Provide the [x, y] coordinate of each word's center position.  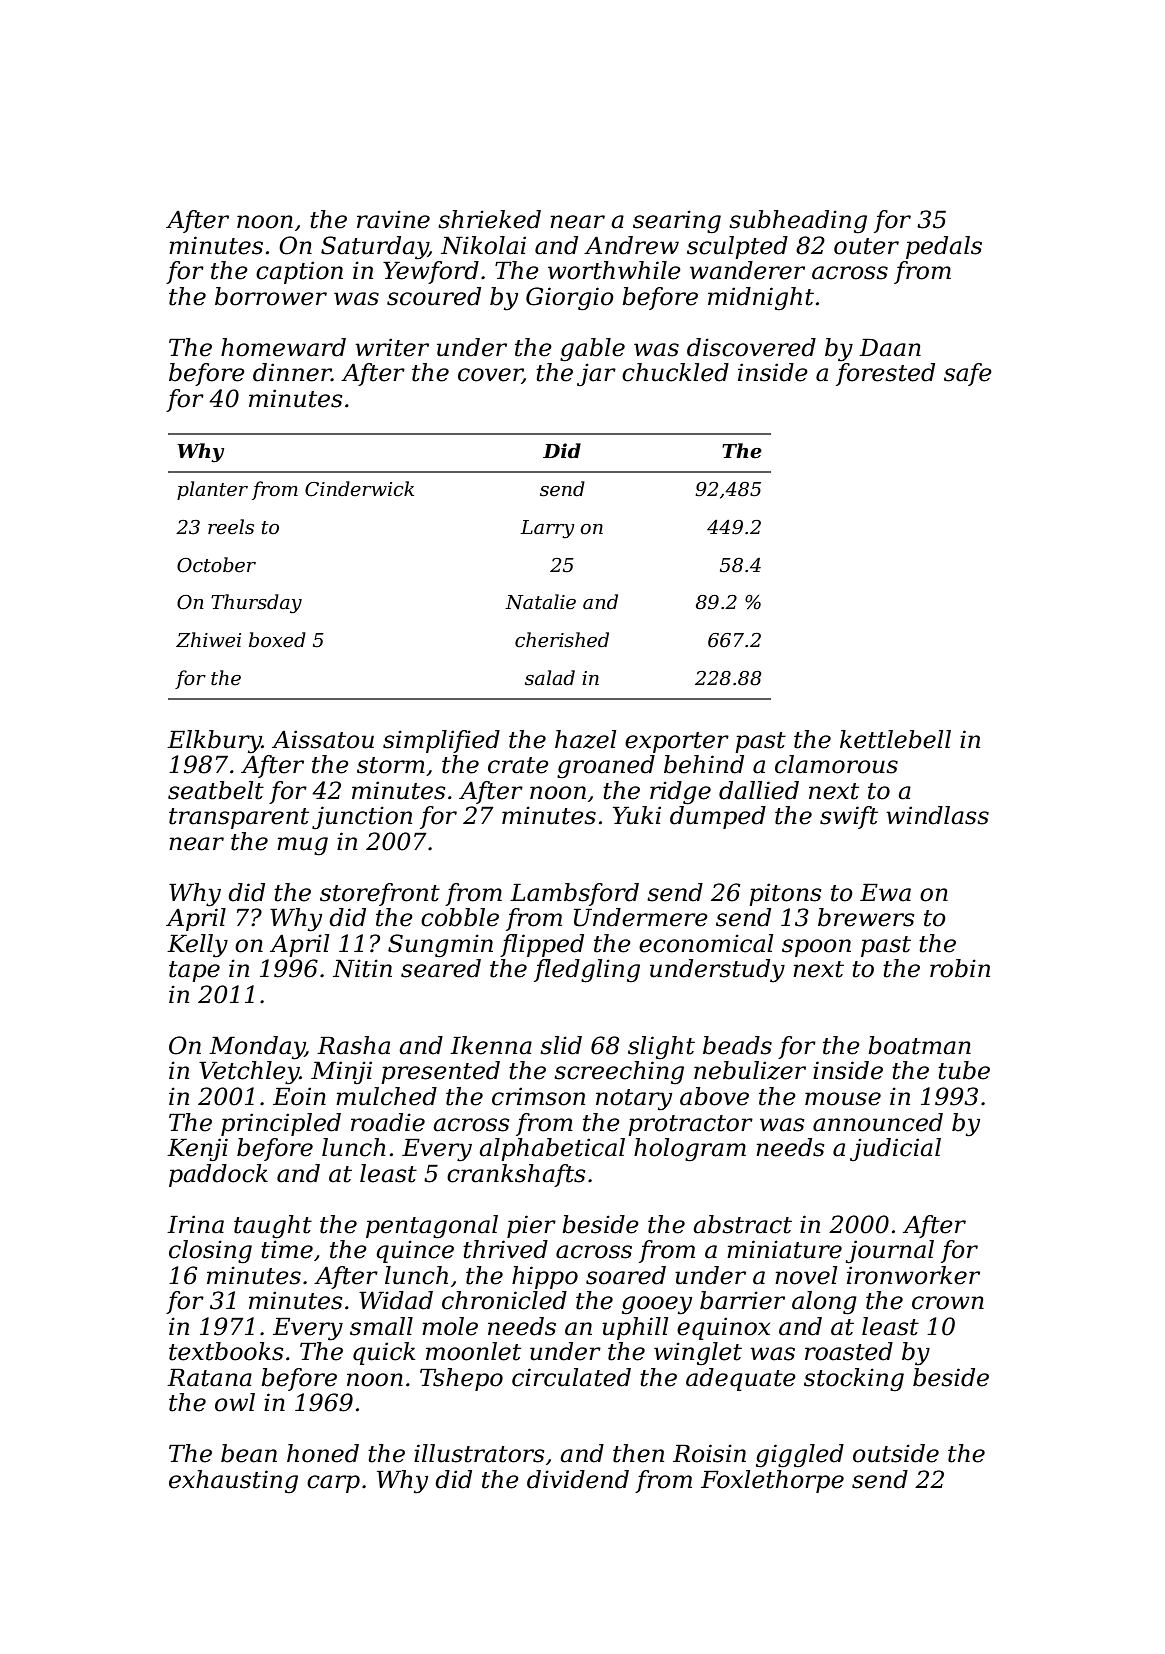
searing [677, 222]
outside [896, 1453]
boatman [919, 1045]
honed [323, 1453]
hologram [690, 1150]
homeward [283, 347]
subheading [798, 221]
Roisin [709, 1453]
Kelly [197, 946]
